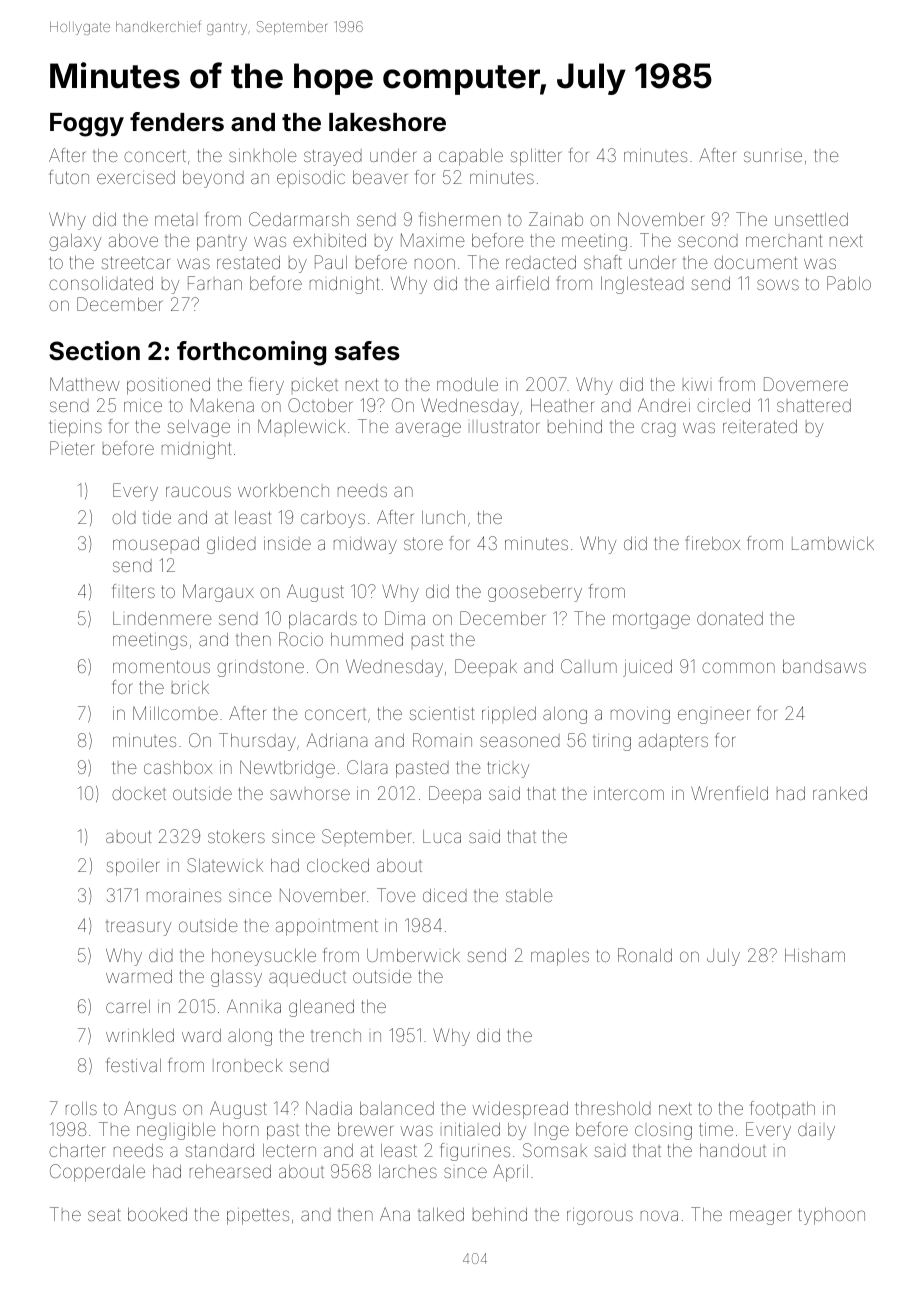 The image size is (924, 1308). I want to click on stable, so click(529, 895).
